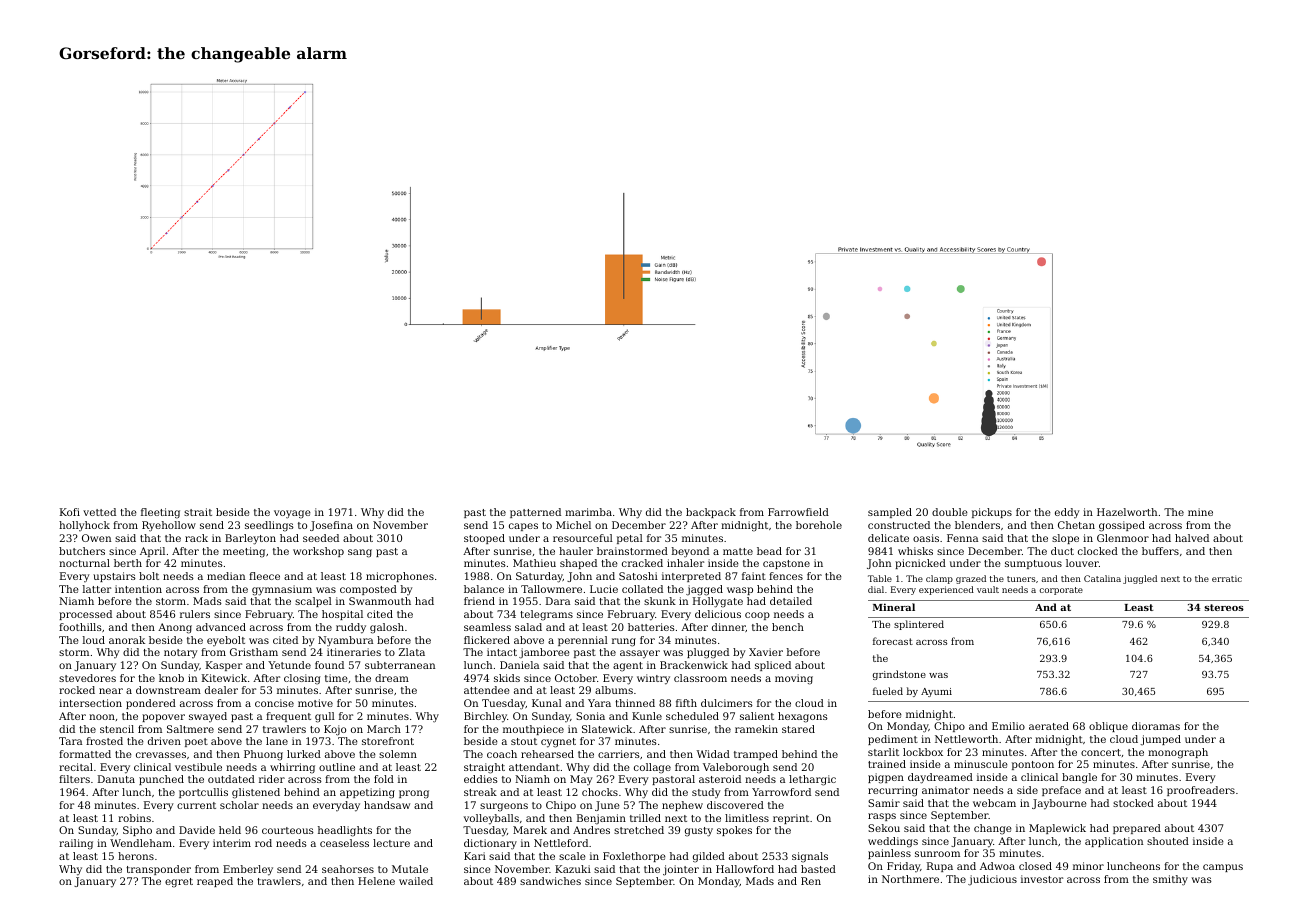 This document has height=924, width=1308. What do you see at coordinates (158, 870) in the document?
I see `transponder` at bounding box center [158, 870].
